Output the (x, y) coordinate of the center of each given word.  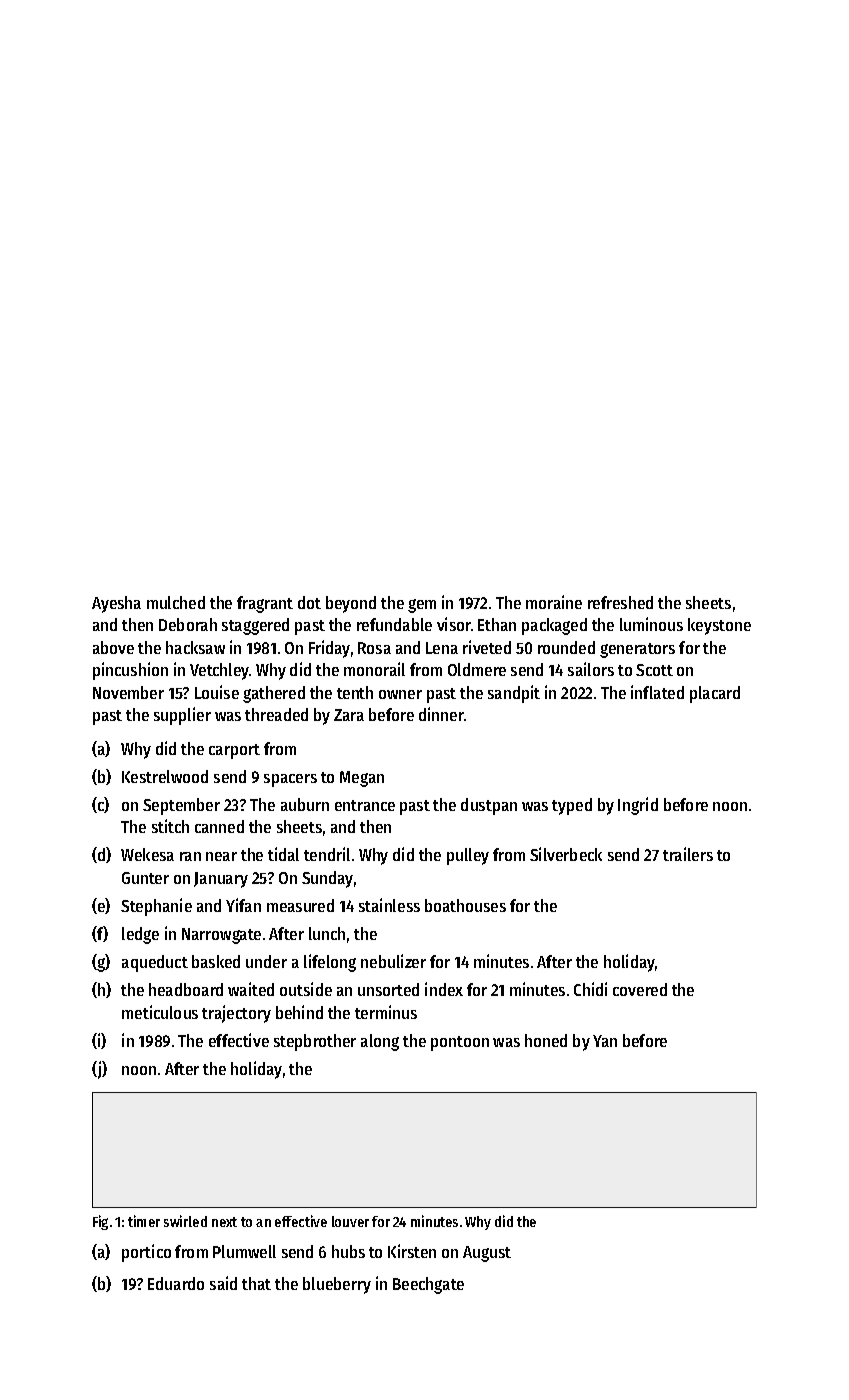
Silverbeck (566, 854)
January (221, 880)
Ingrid (638, 806)
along (380, 1042)
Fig (100, 1222)
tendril (327, 854)
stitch (170, 826)
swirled (185, 1221)
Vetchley (220, 671)
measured (300, 905)
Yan (605, 1041)
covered (640, 989)
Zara (349, 715)
